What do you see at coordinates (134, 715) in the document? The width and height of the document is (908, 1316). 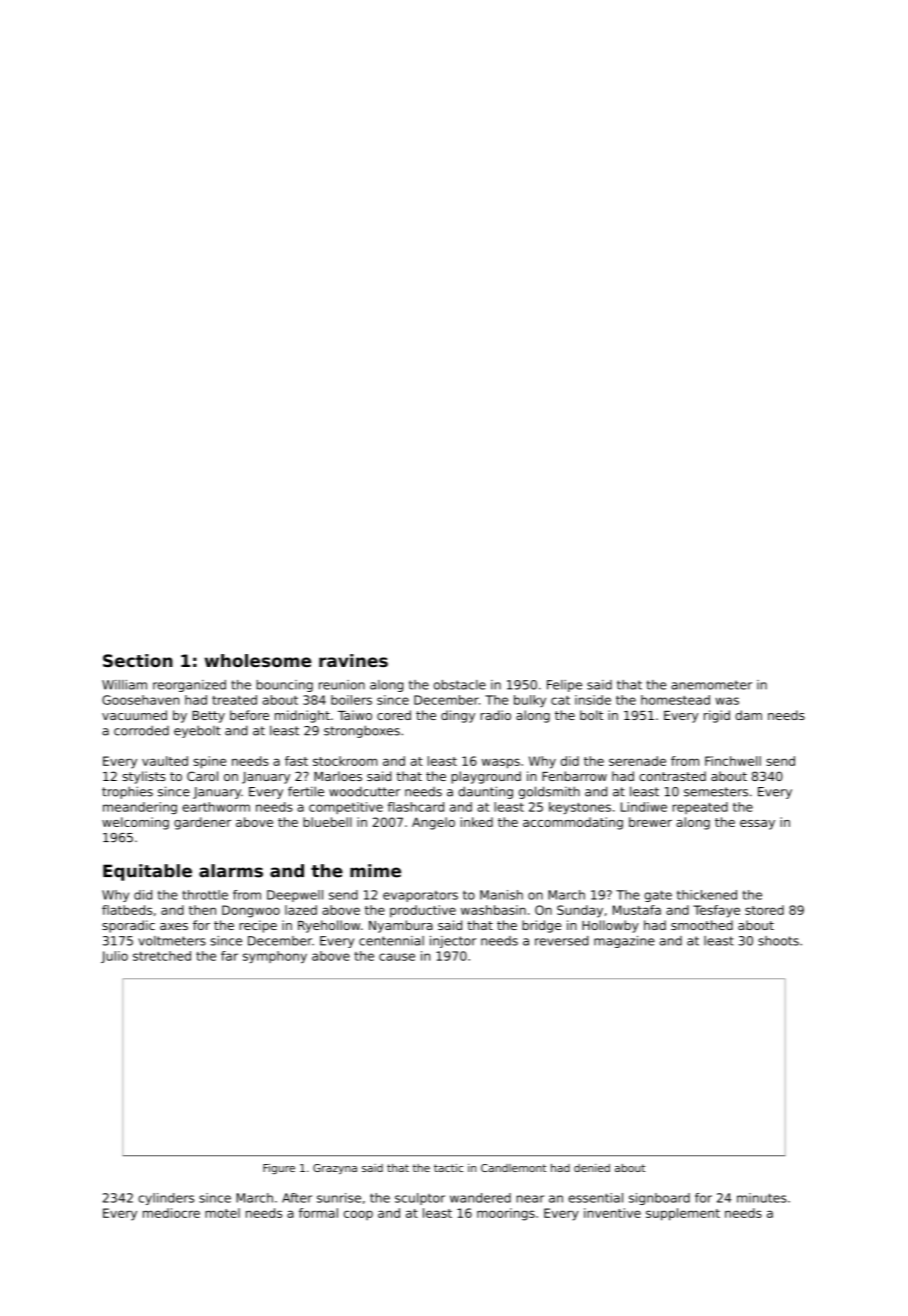 I see `vacuumed` at bounding box center [134, 715].
